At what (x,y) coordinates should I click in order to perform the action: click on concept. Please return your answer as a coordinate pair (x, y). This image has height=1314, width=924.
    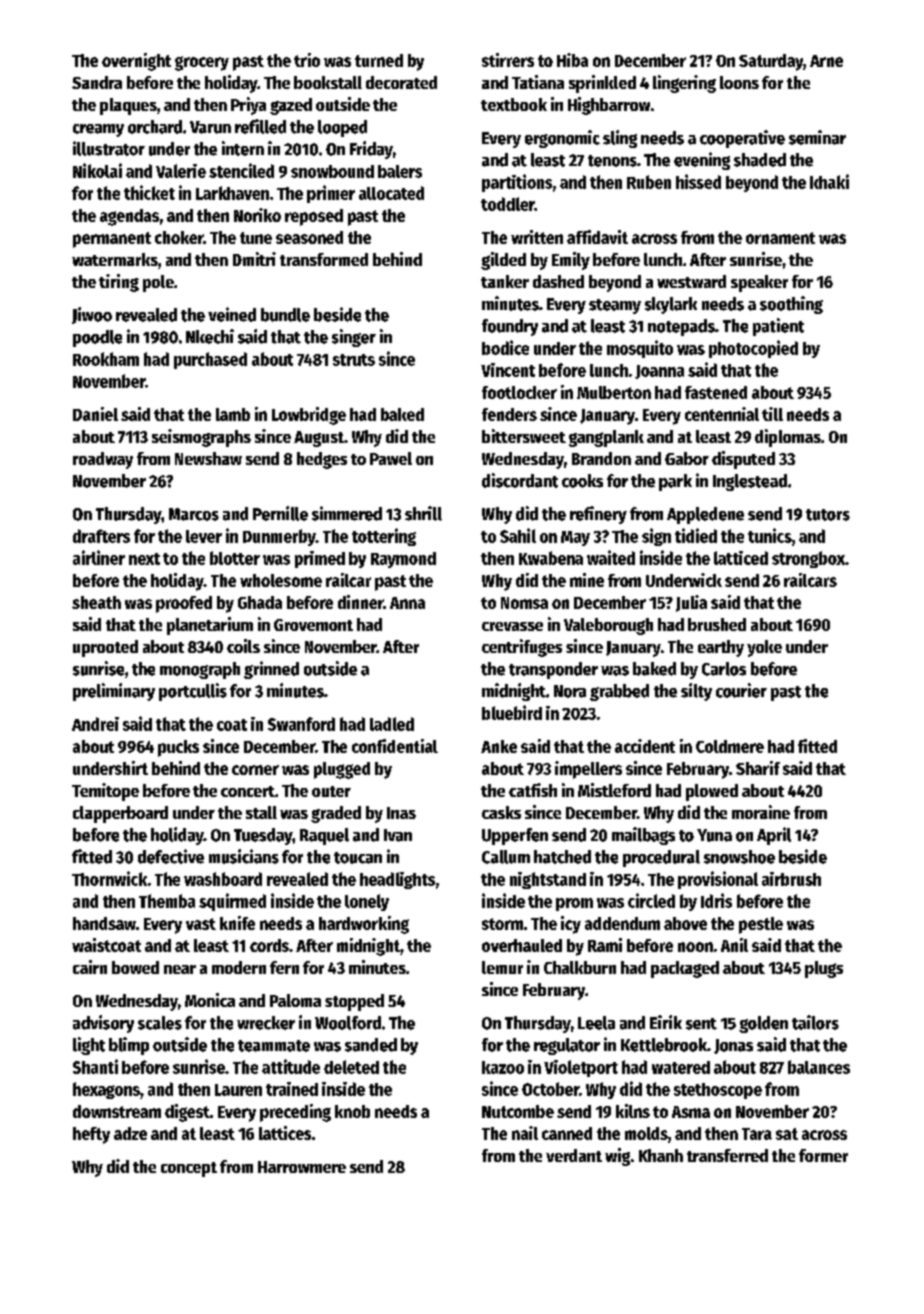
    Looking at the image, I should click on (189, 1169).
